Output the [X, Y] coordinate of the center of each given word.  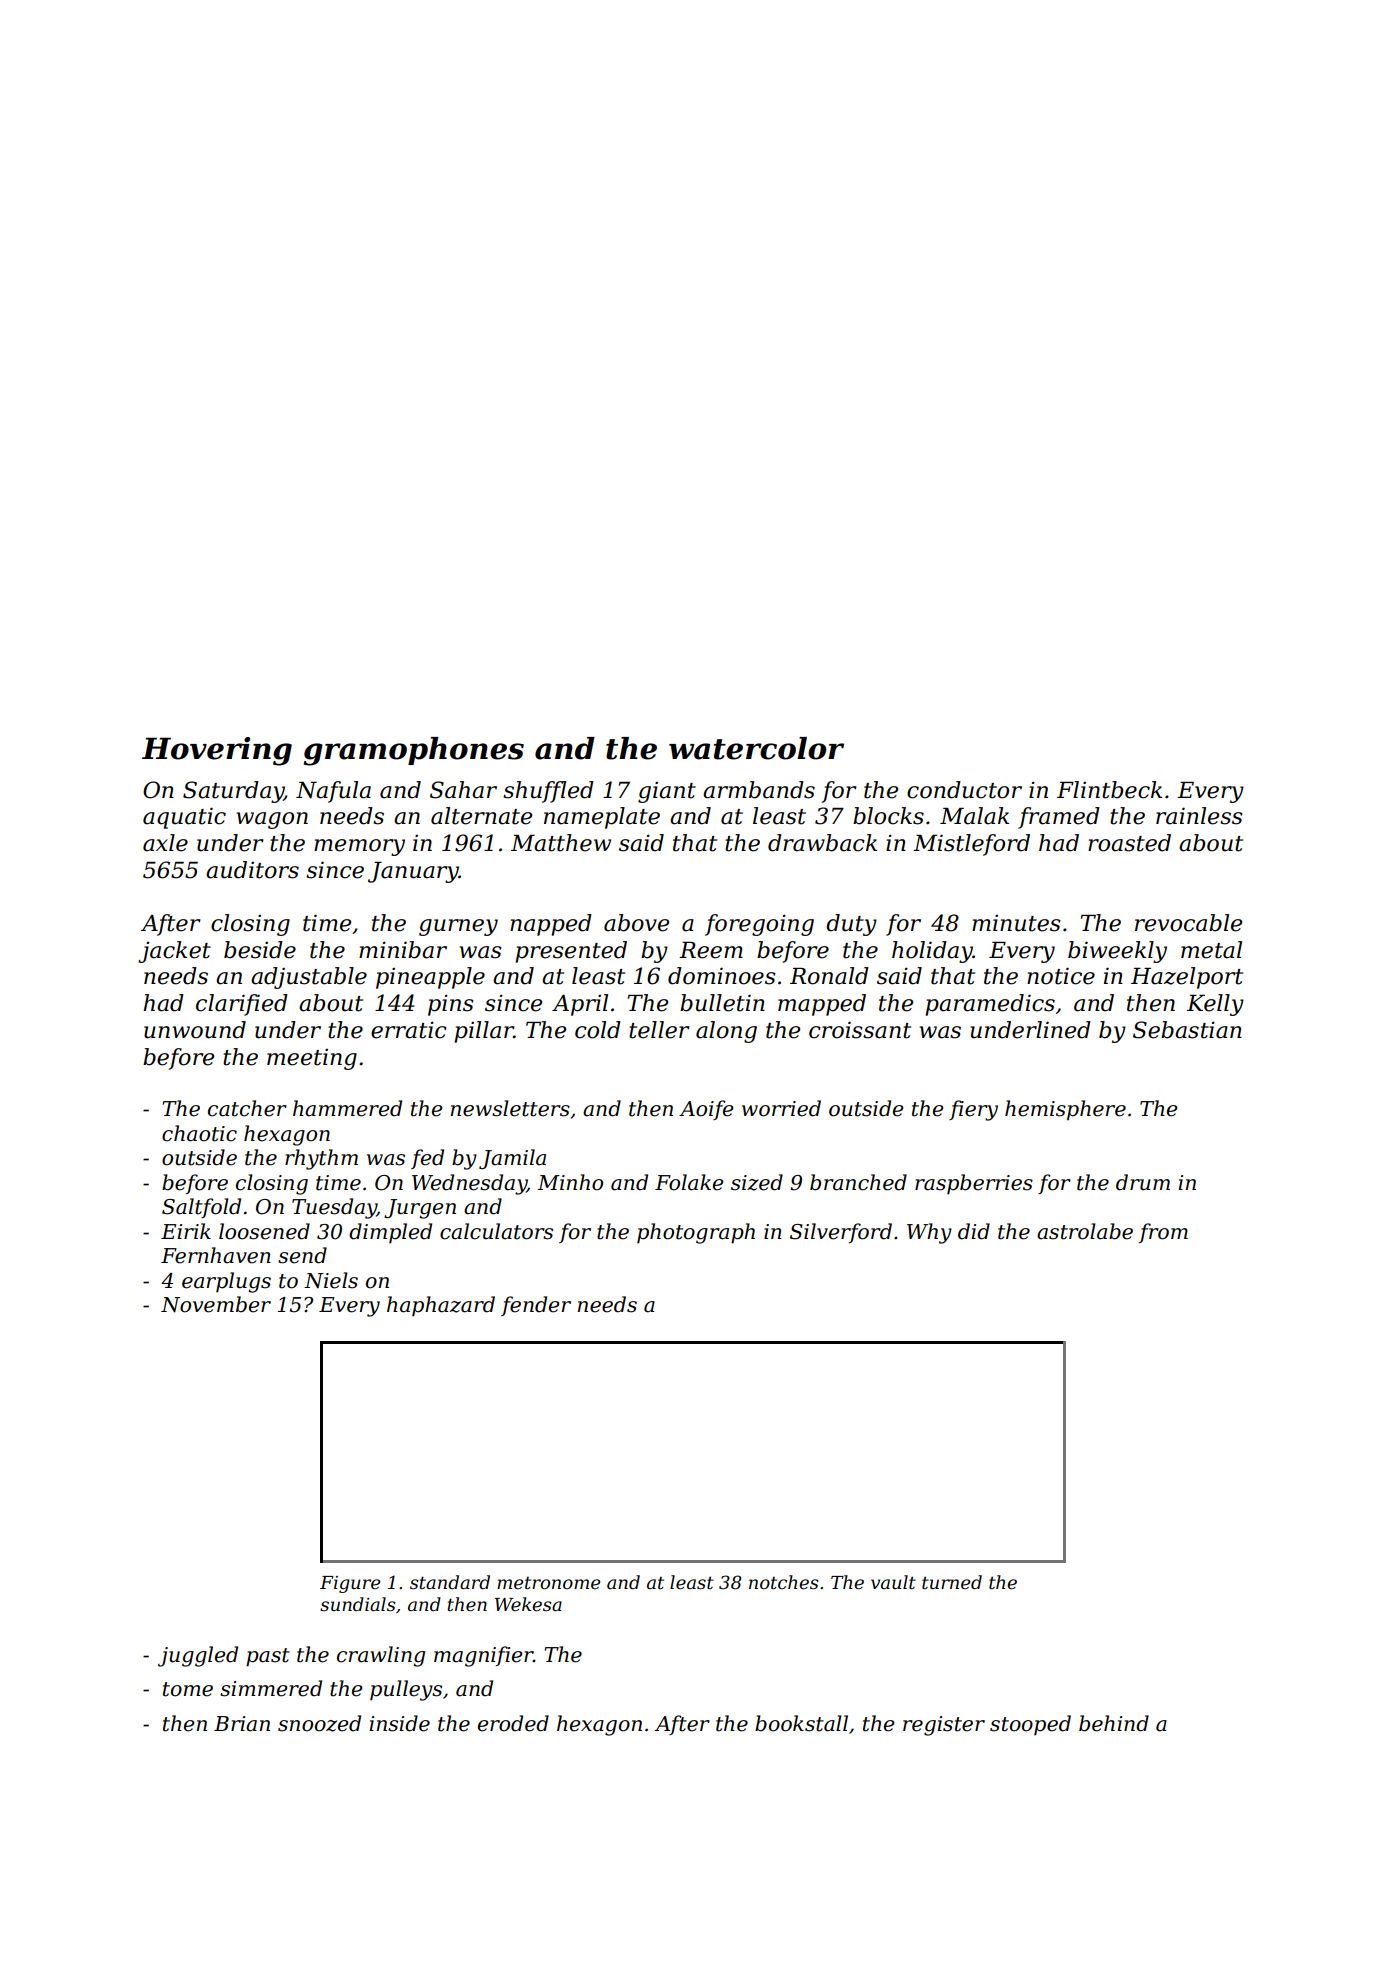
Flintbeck [1109, 790]
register [944, 1726]
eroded [513, 1723]
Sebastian [1187, 1030]
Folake [689, 1182]
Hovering [217, 751]
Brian [242, 1724]
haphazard [441, 1306]
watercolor [756, 748]
